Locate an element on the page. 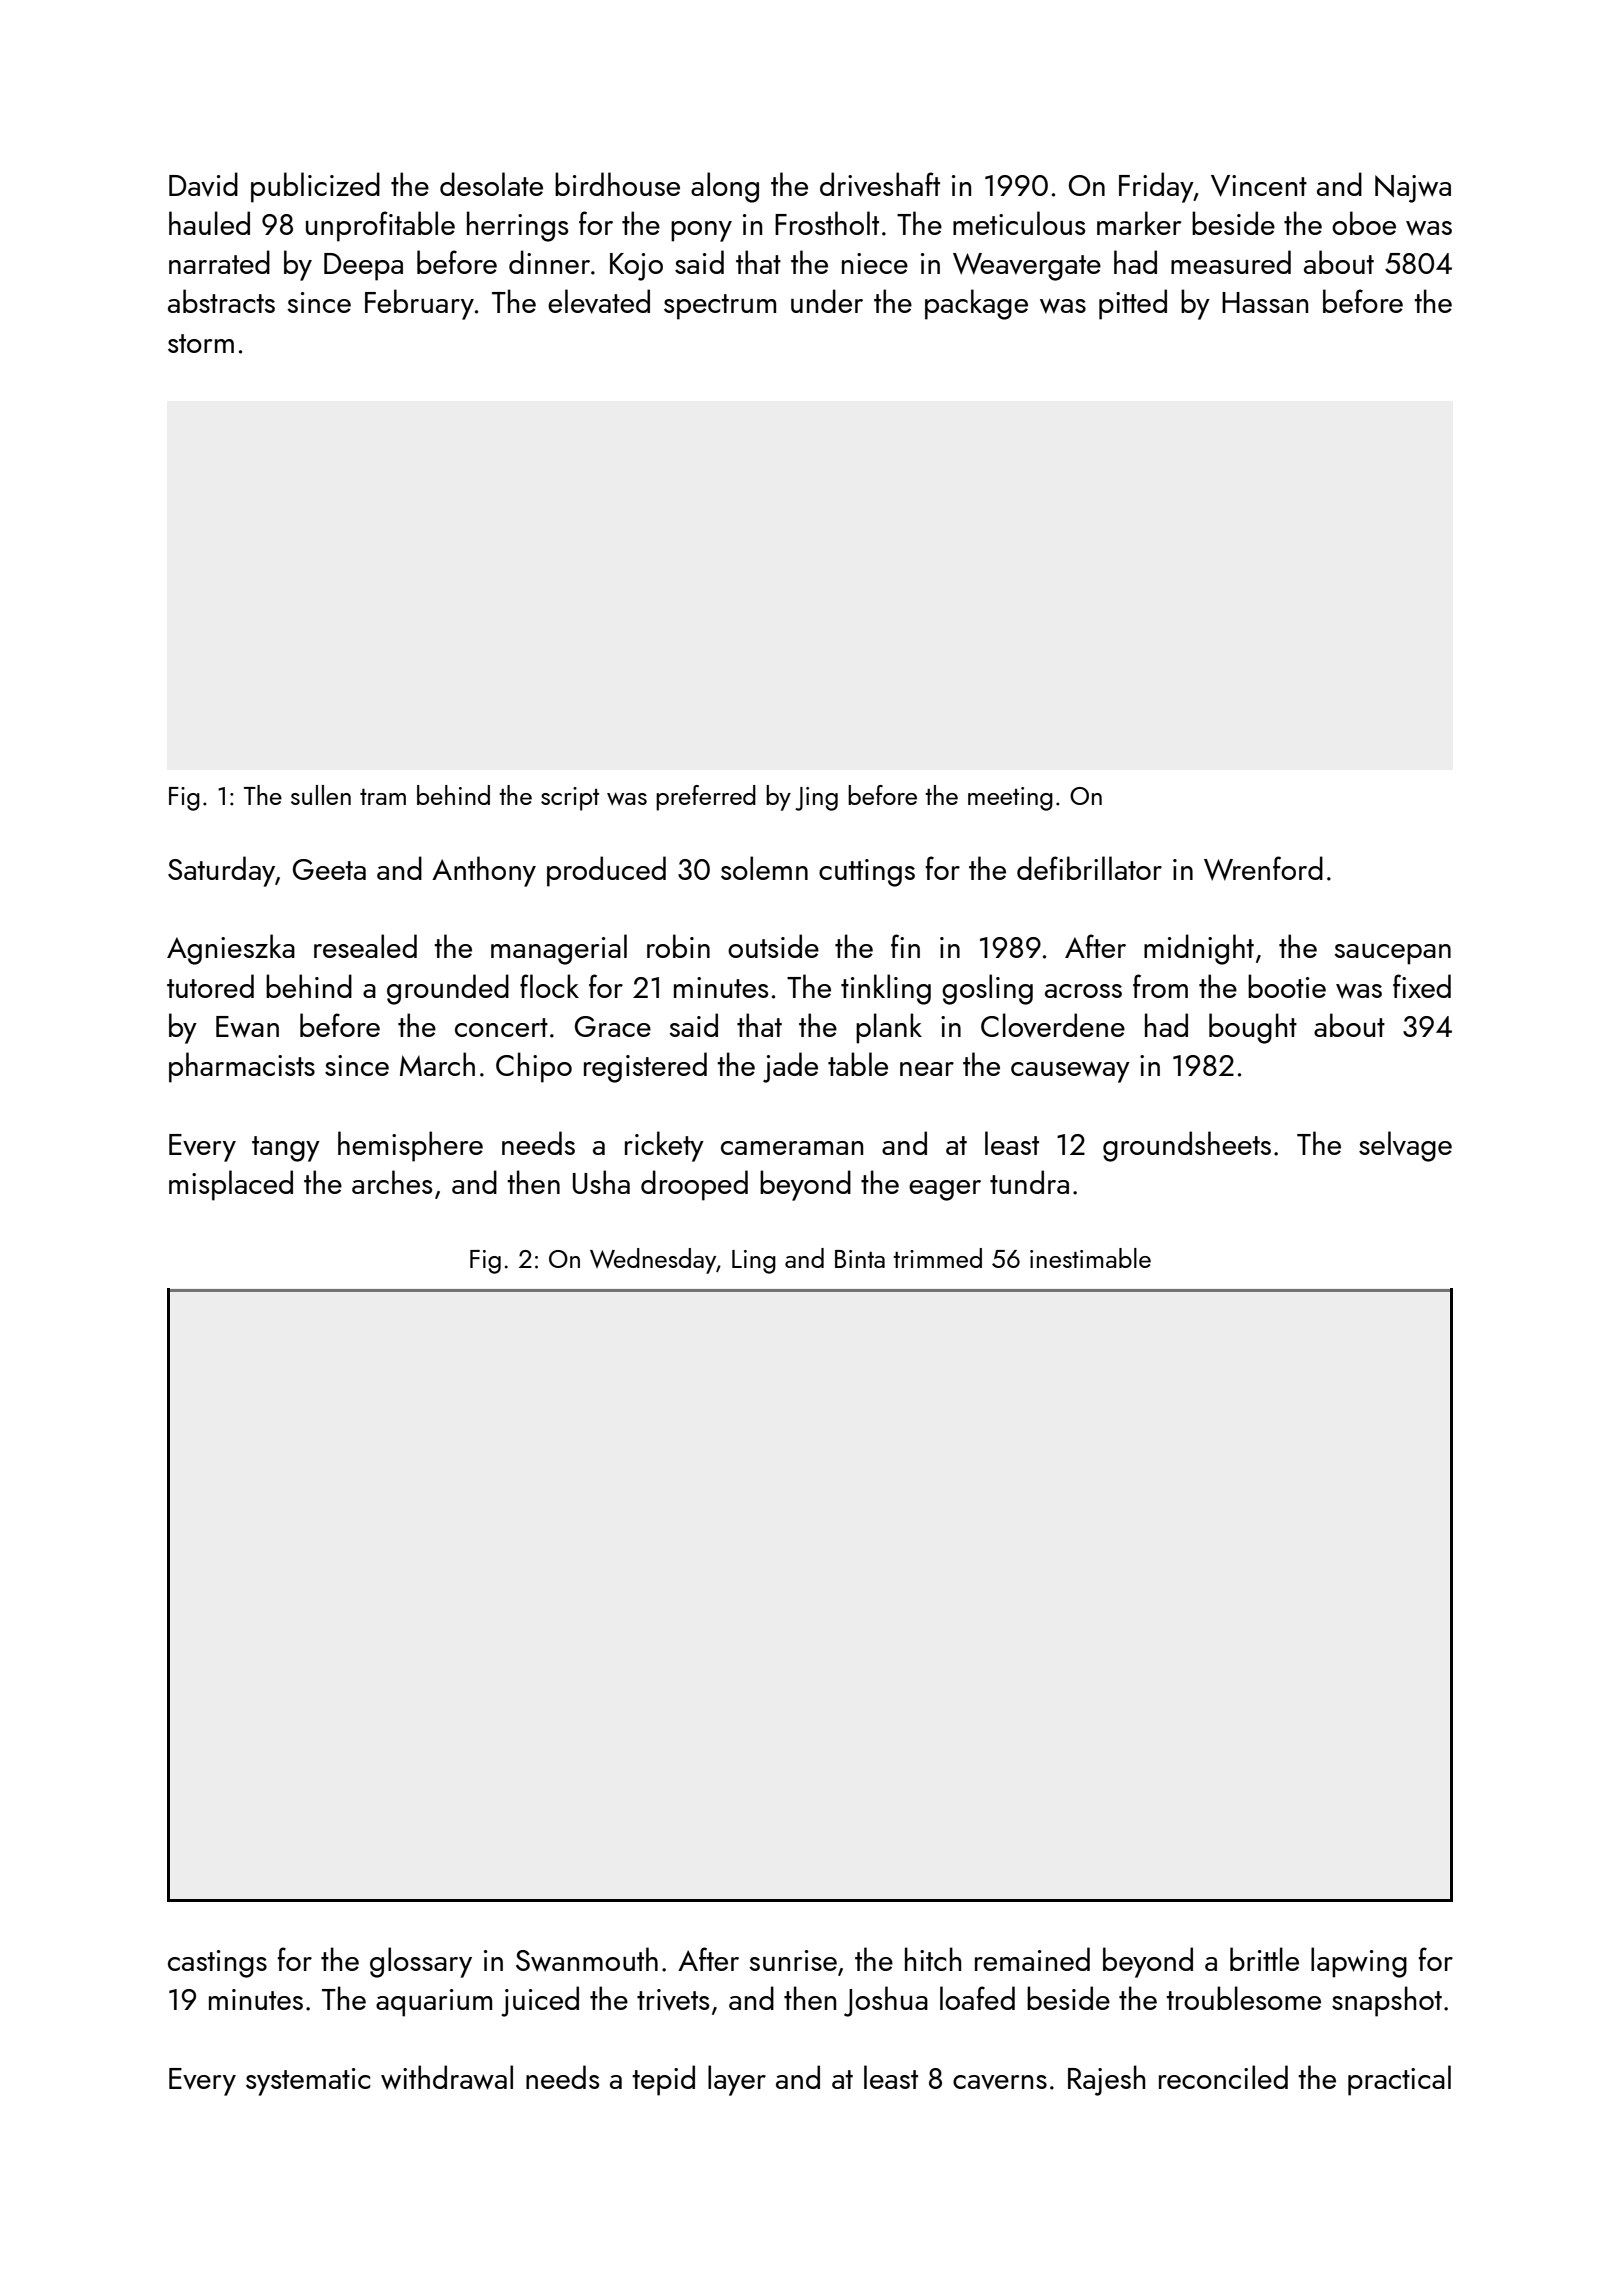 This document has width=1620, height=2292. driveshaft is located at coordinates (880, 184).
